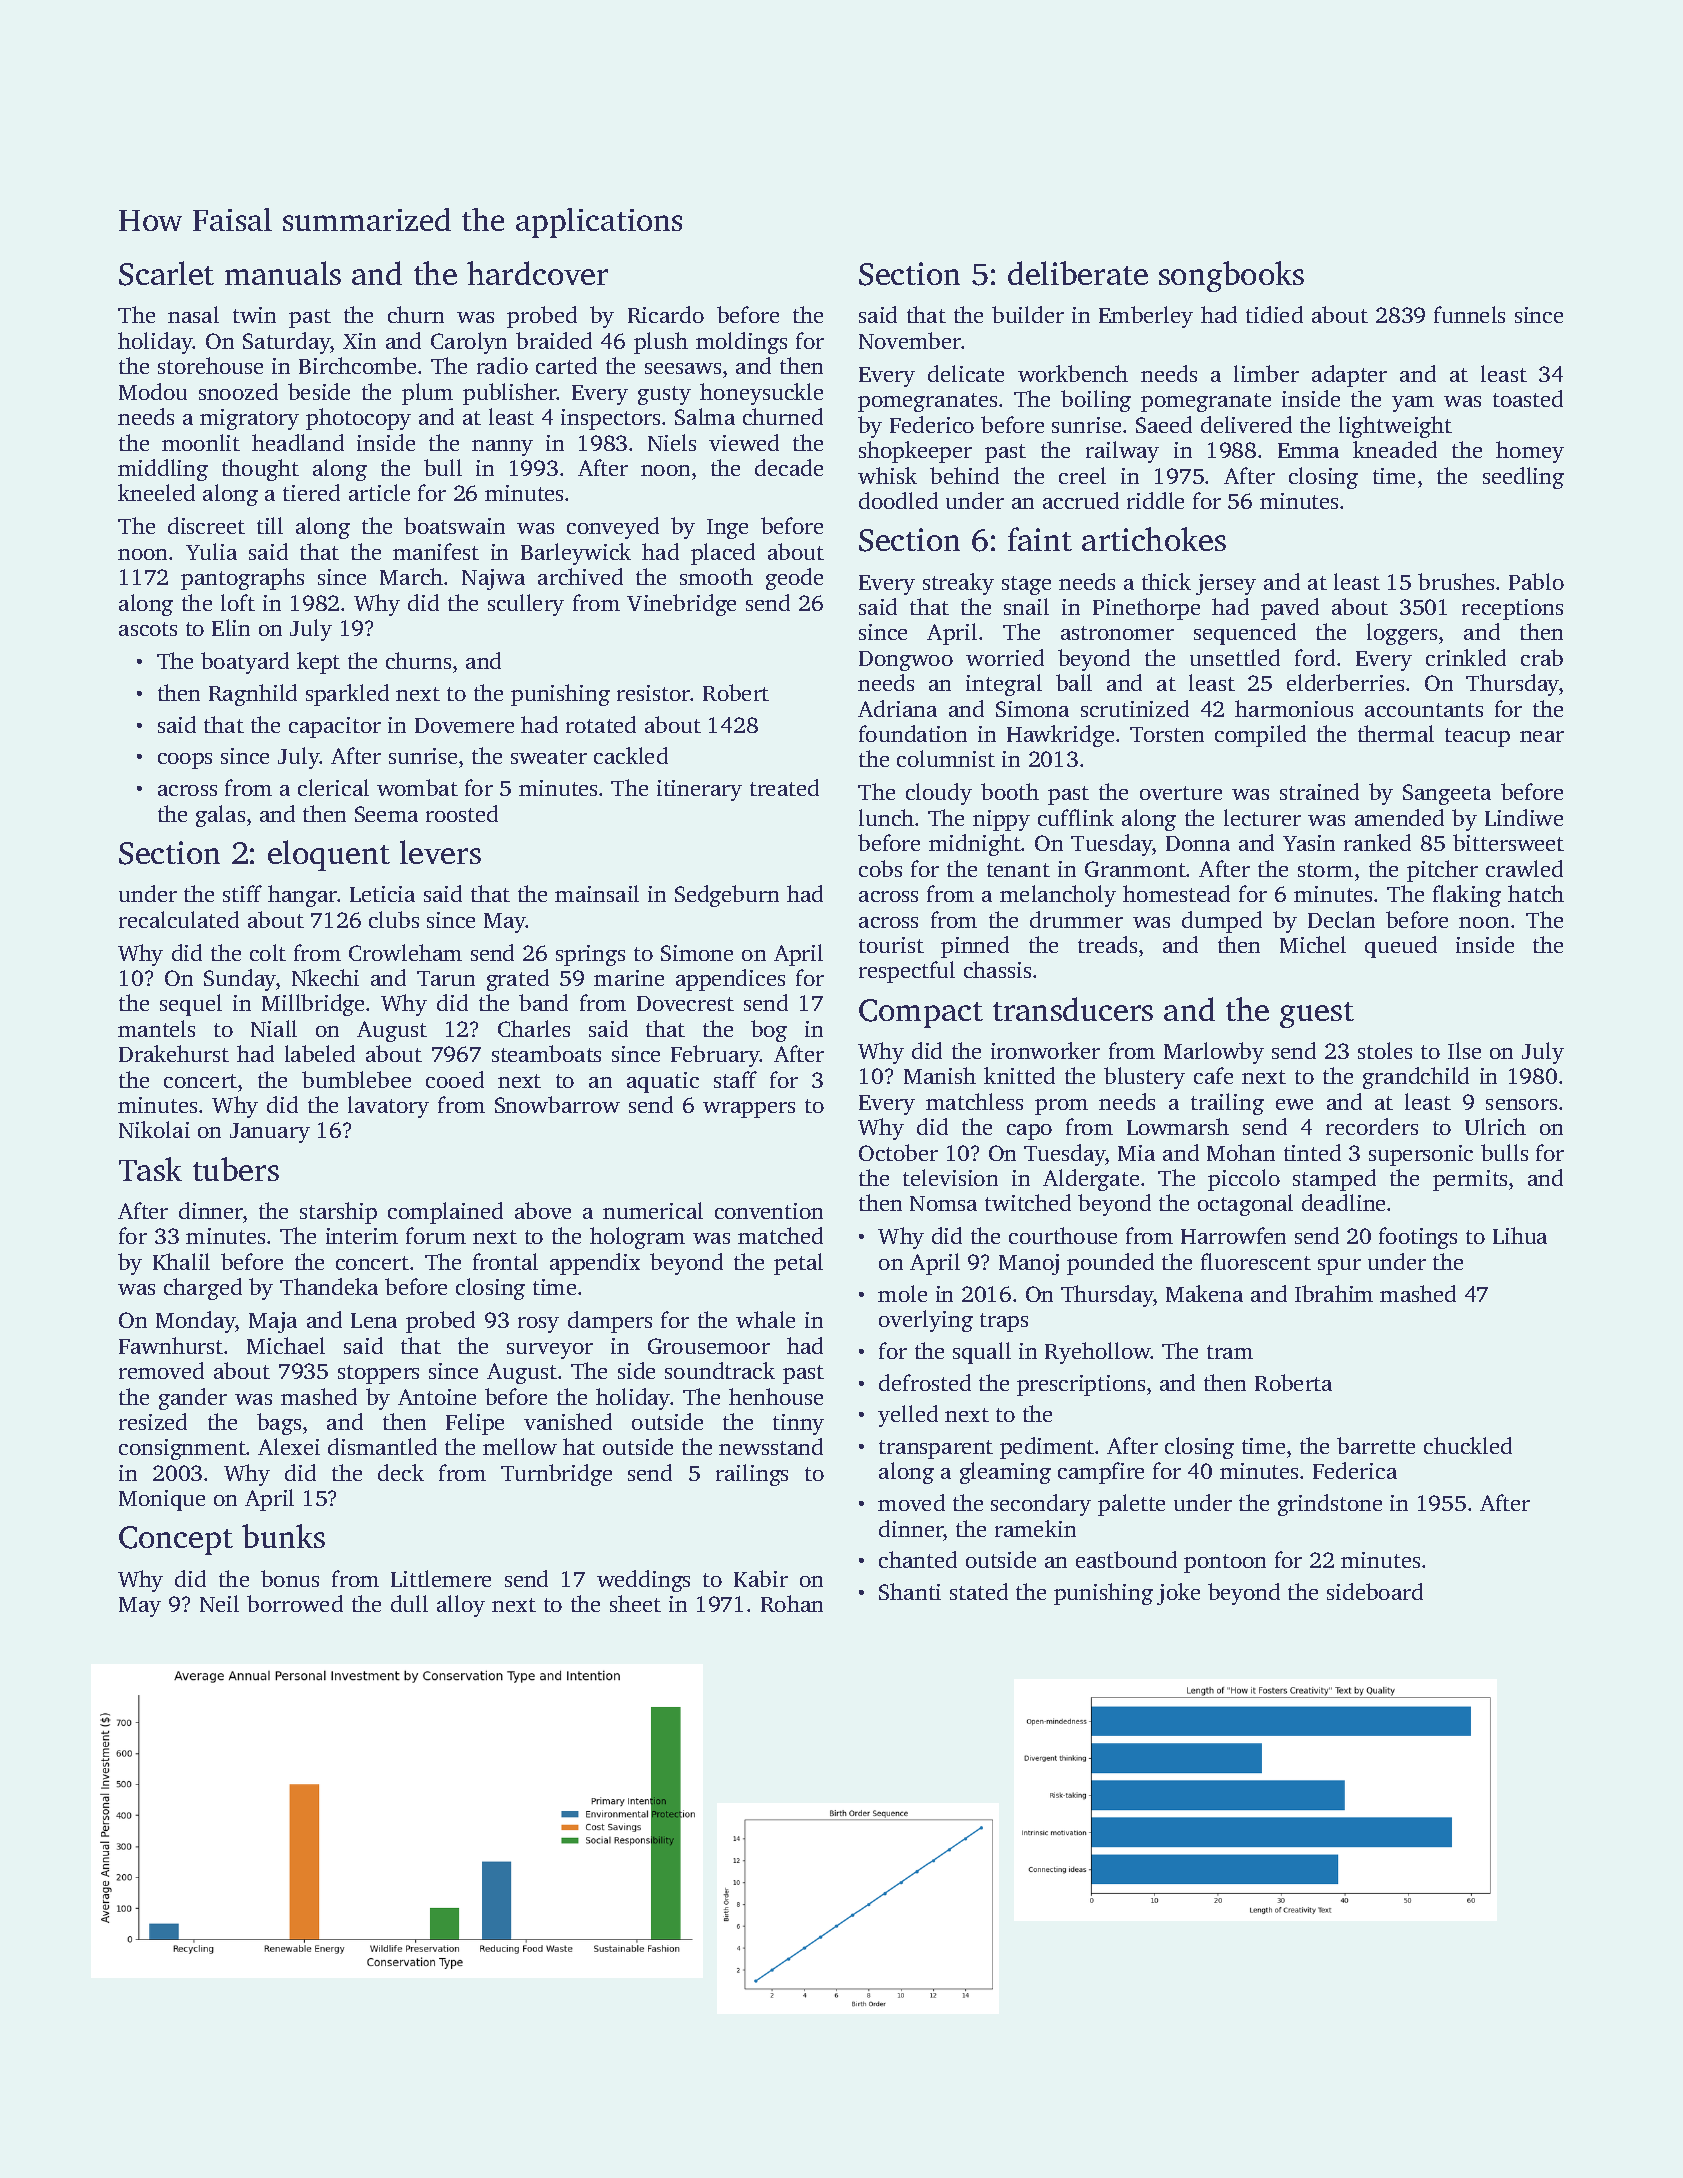 The image size is (1683, 2178). I want to click on funnels, so click(1469, 314).
